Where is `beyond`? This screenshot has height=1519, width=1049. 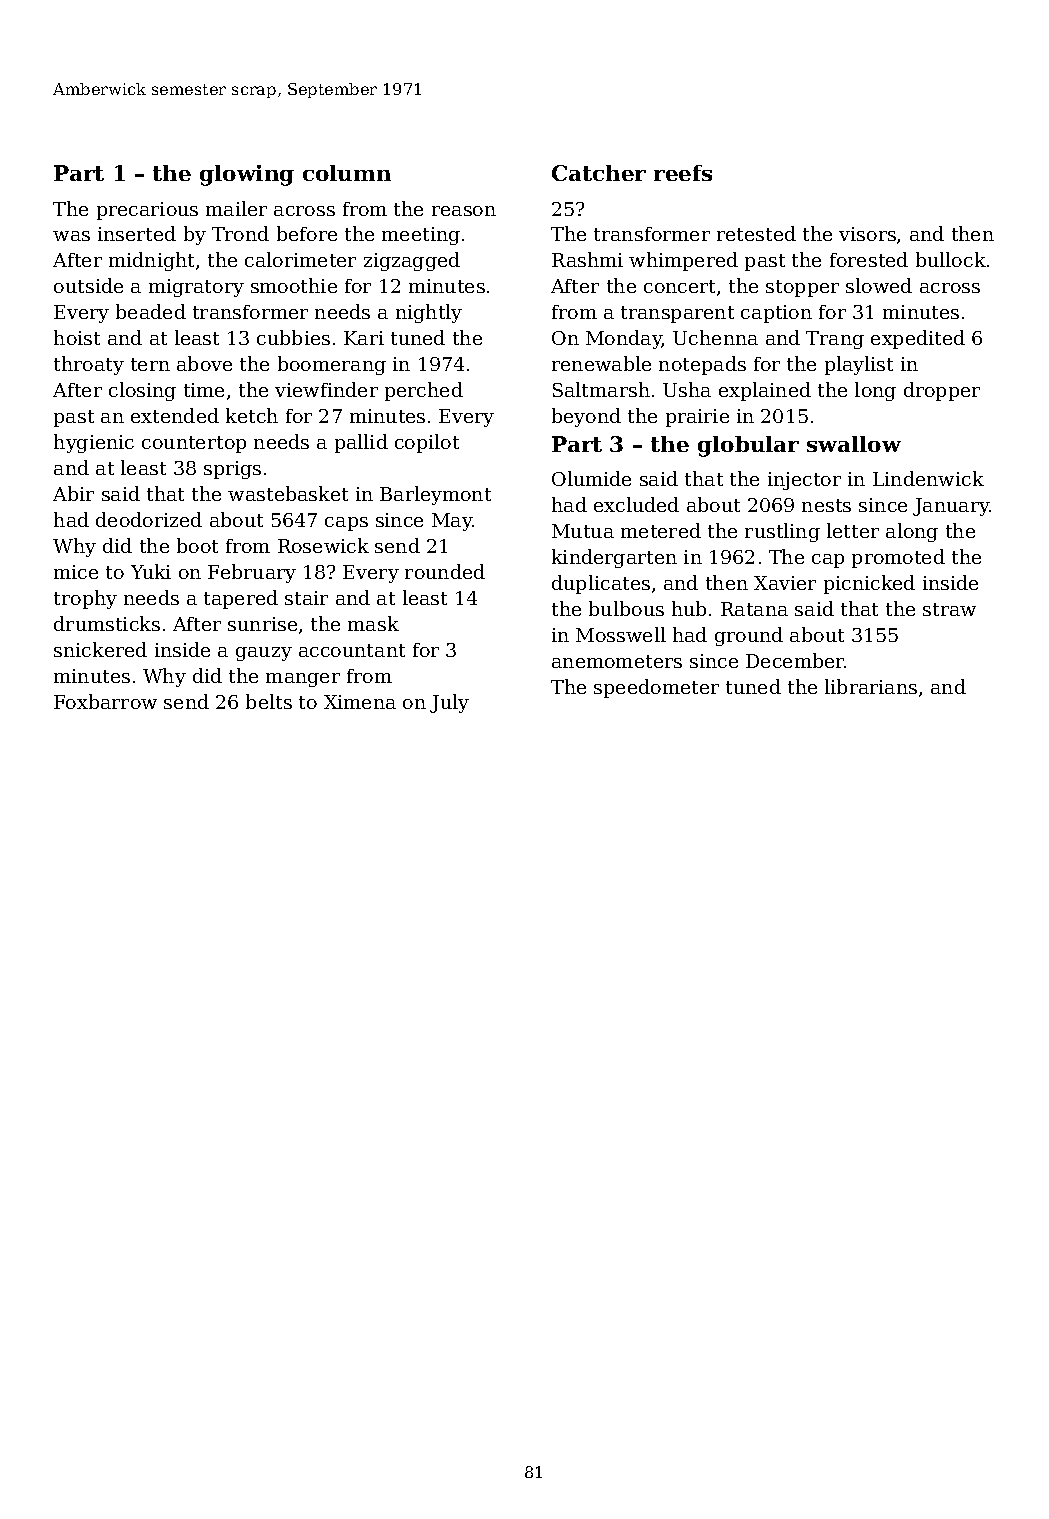
beyond is located at coordinates (586, 417).
